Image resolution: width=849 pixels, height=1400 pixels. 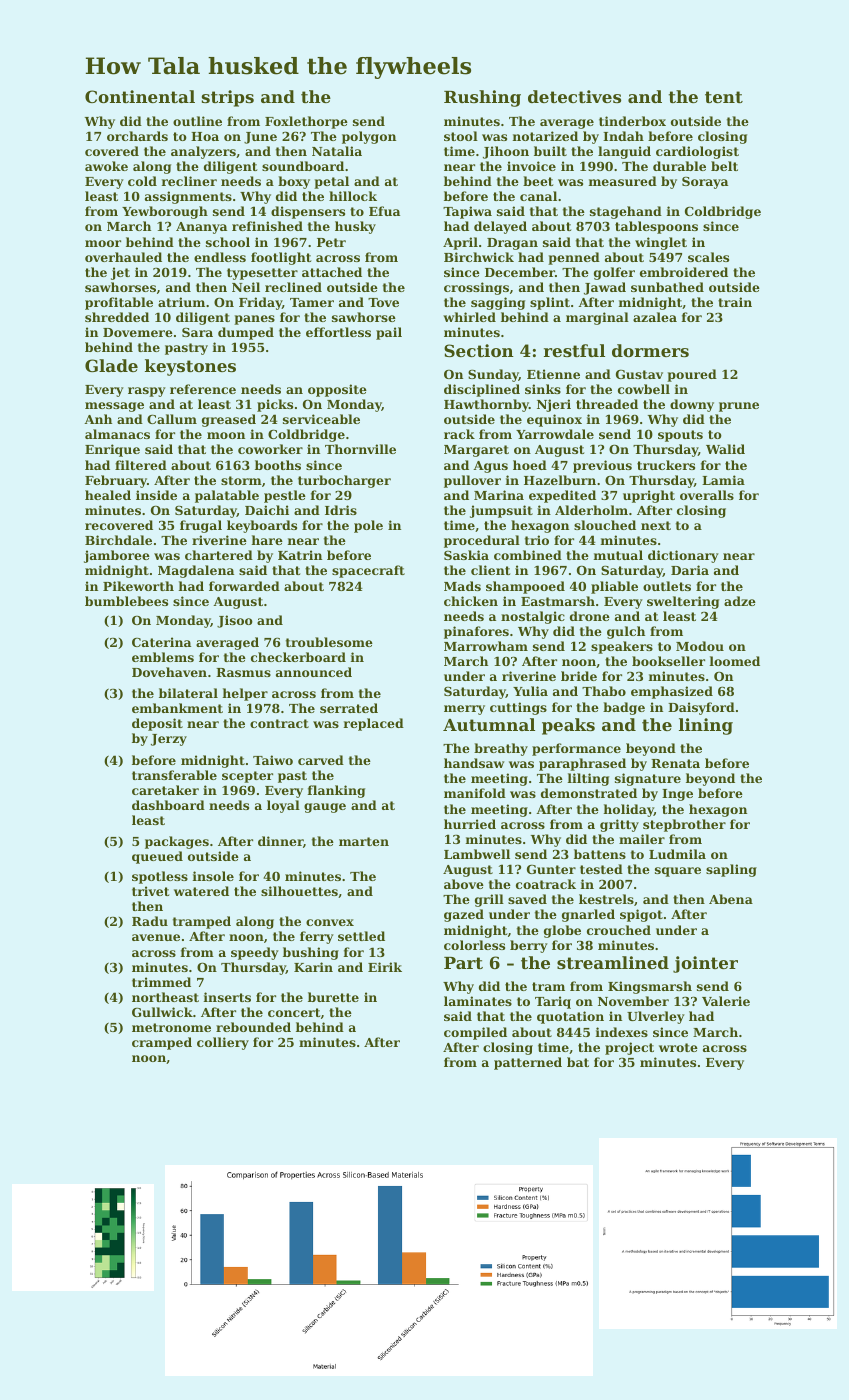 What do you see at coordinates (349, 708) in the document?
I see `serrated` at bounding box center [349, 708].
